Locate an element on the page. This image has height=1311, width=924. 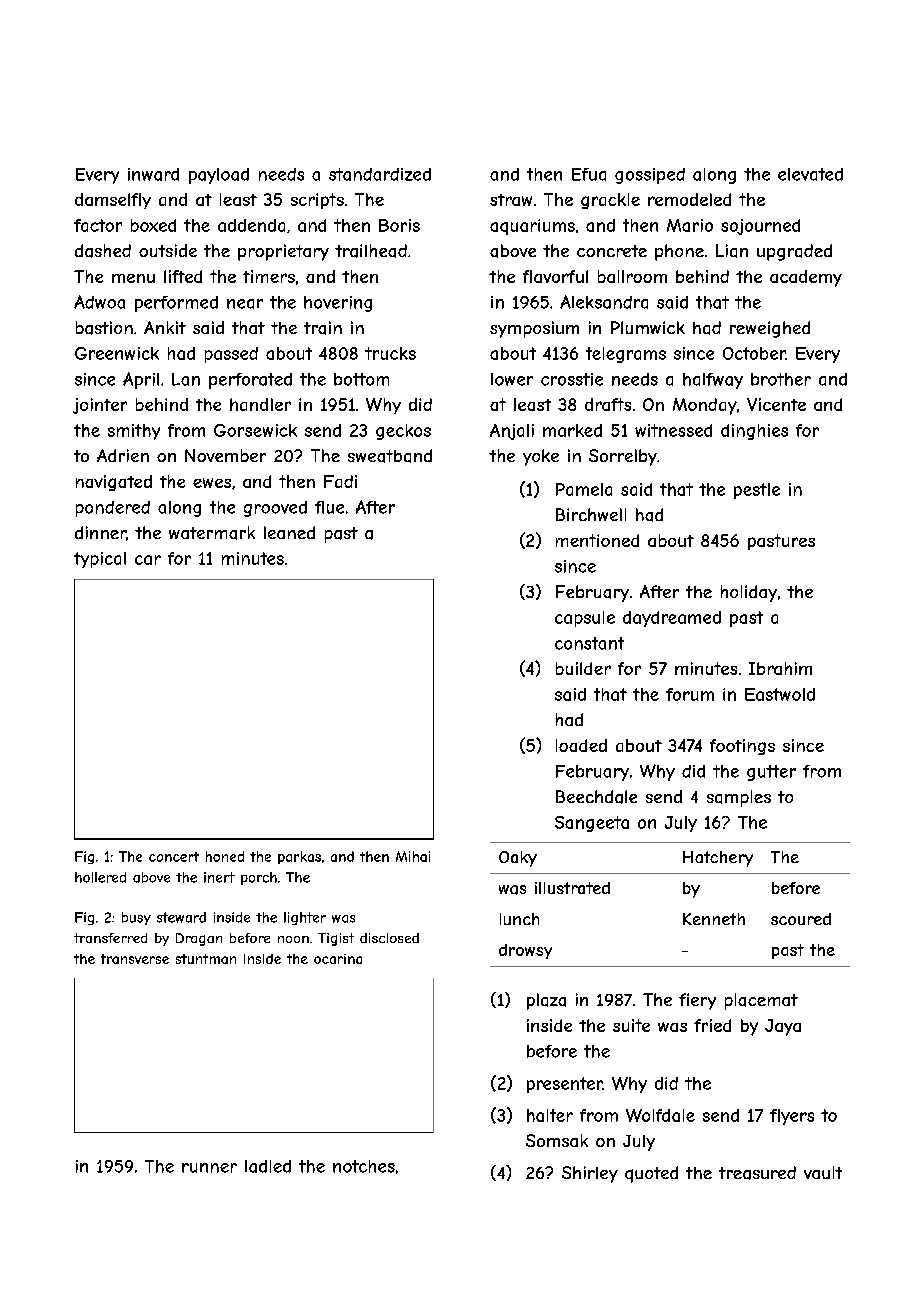
bottom is located at coordinates (361, 379).
